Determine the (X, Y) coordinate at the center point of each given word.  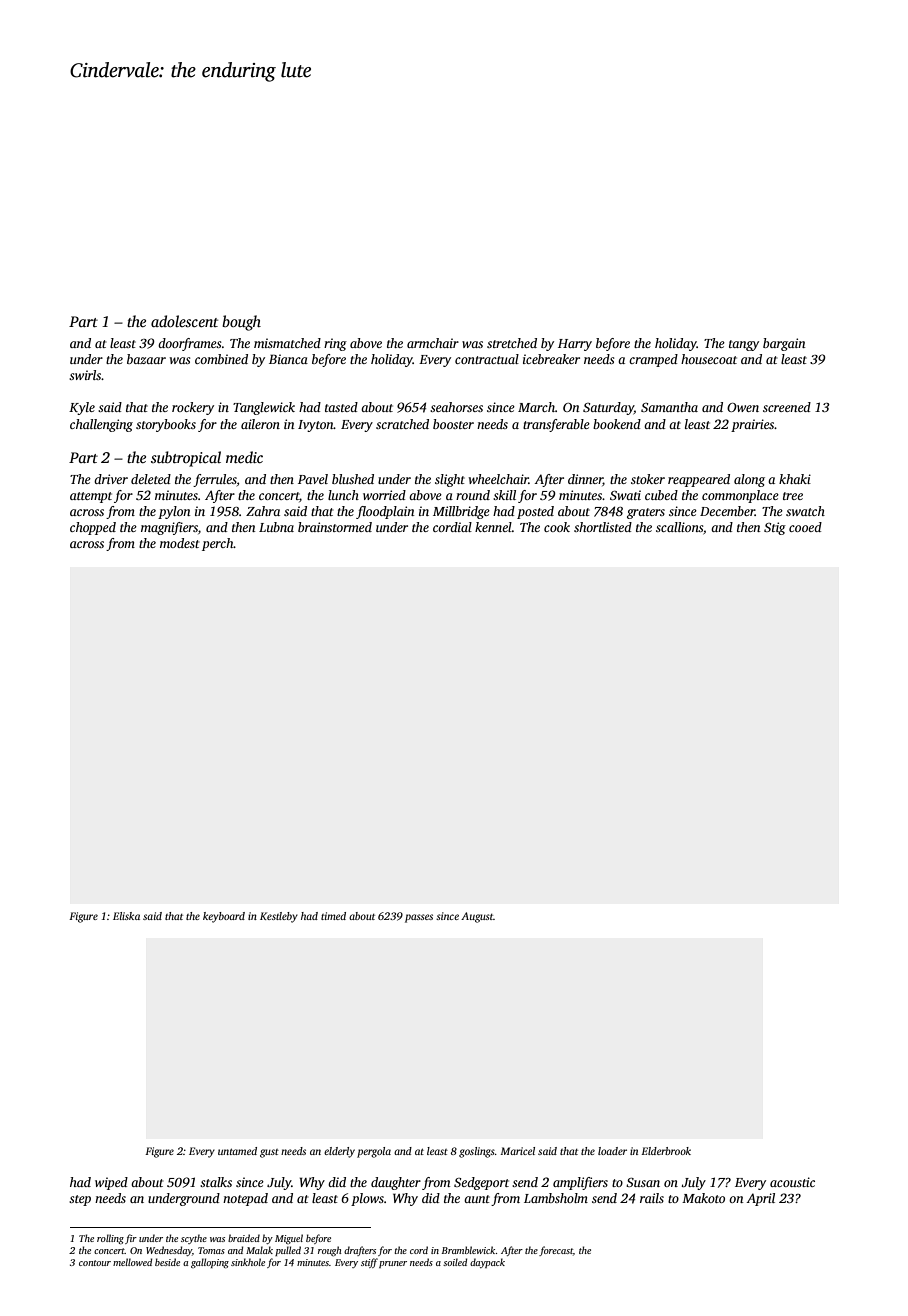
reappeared (699, 480)
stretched (512, 343)
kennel (493, 527)
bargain (784, 344)
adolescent (184, 321)
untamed (237, 1151)
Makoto (703, 1198)
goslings (477, 1152)
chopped (93, 528)
